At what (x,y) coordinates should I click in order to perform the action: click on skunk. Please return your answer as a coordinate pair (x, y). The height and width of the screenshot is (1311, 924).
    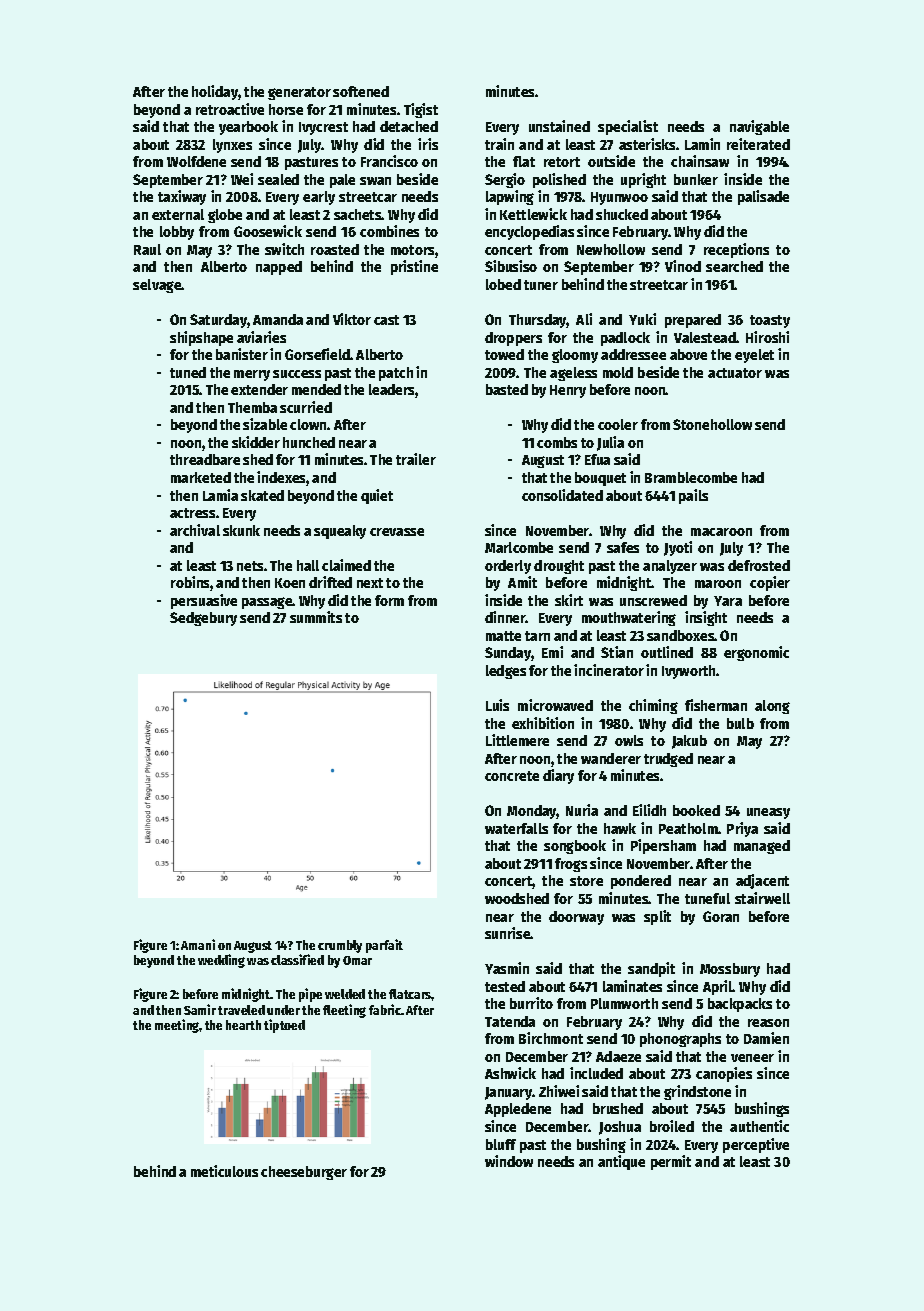
    Looking at the image, I should click on (241, 530).
